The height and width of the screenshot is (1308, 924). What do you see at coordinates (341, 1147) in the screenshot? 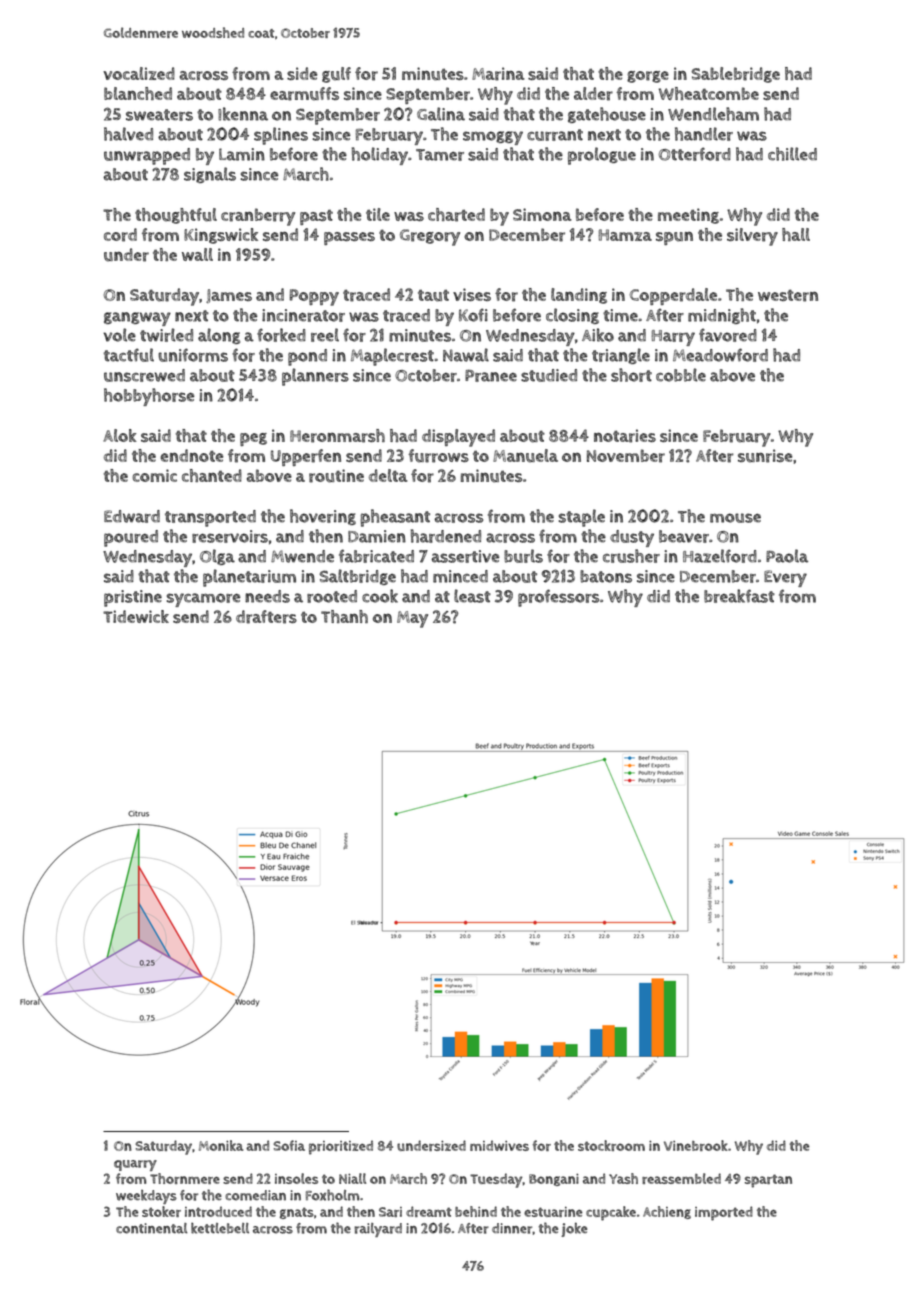
I see `prioritized` at bounding box center [341, 1147].
